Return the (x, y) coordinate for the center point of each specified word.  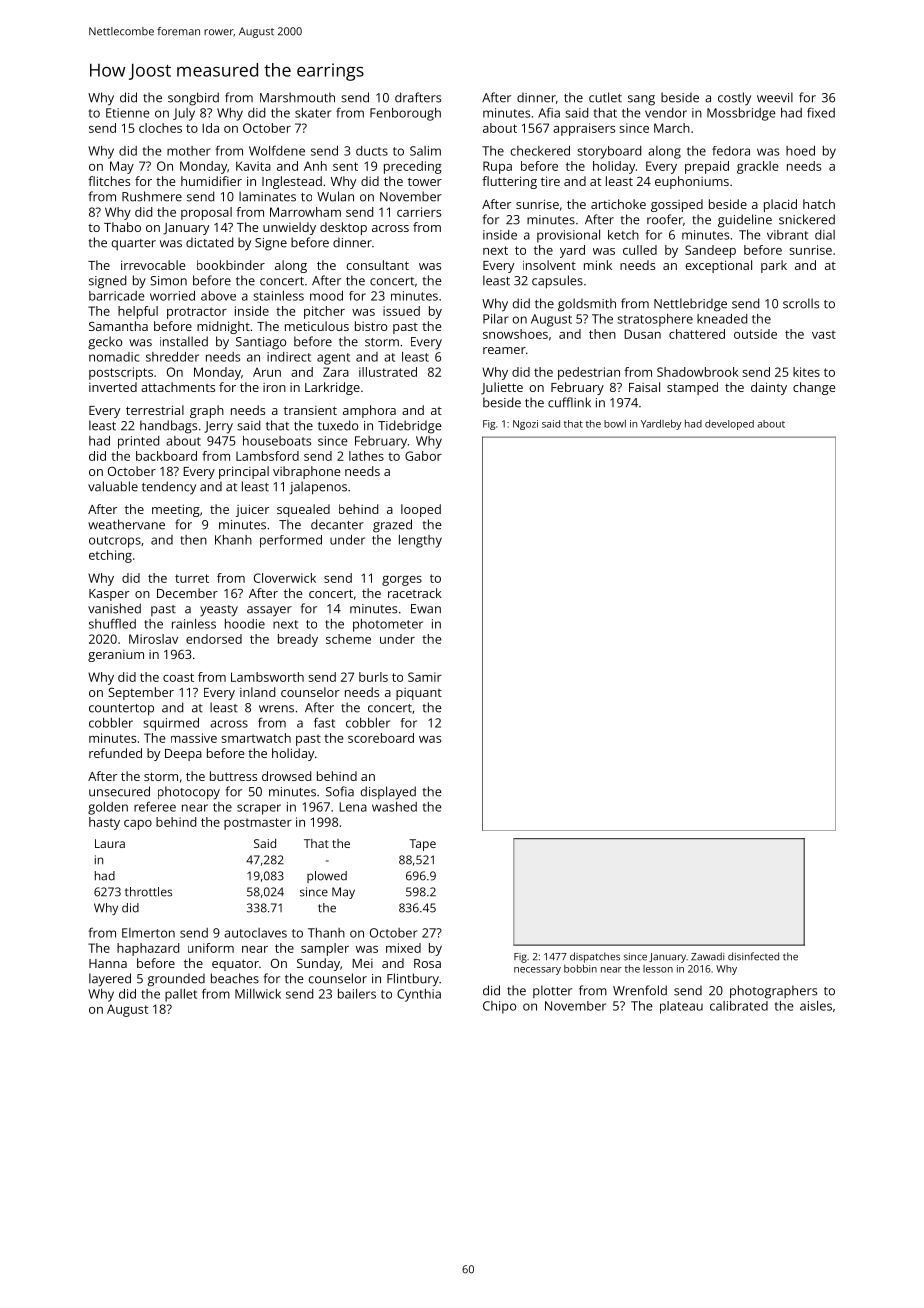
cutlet (605, 97)
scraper (259, 809)
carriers (419, 212)
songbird (193, 99)
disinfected (753, 956)
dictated (209, 242)
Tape (422, 845)
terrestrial (155, 410)
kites (806, 372)
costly (734, 99)
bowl (615, 424)
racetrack (415, 593)
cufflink (569, 402)
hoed (800, 151)
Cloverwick (285, 578)
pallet (181, 995)
